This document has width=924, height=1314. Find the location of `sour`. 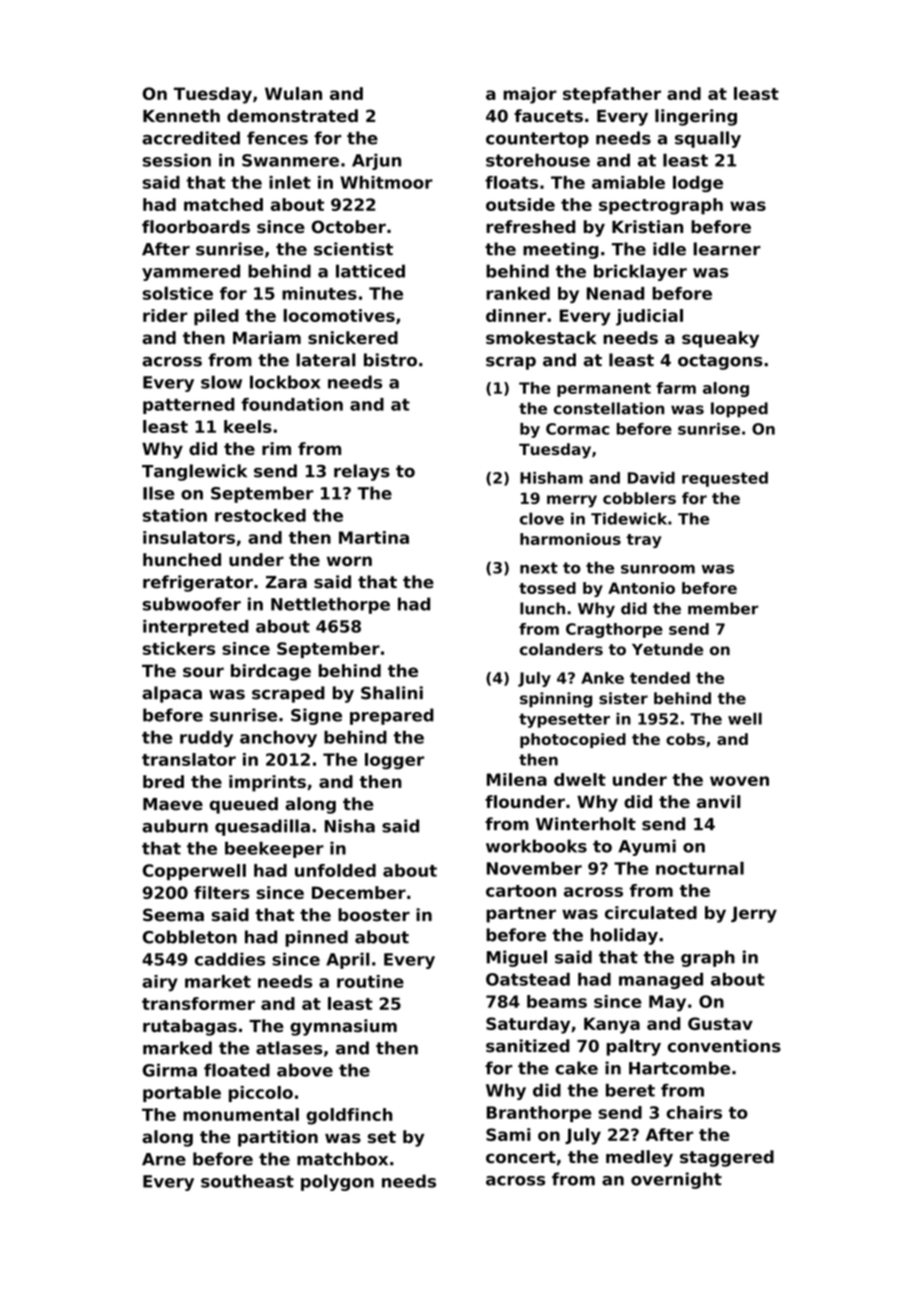

sour is located at coordinates (203, 672).
